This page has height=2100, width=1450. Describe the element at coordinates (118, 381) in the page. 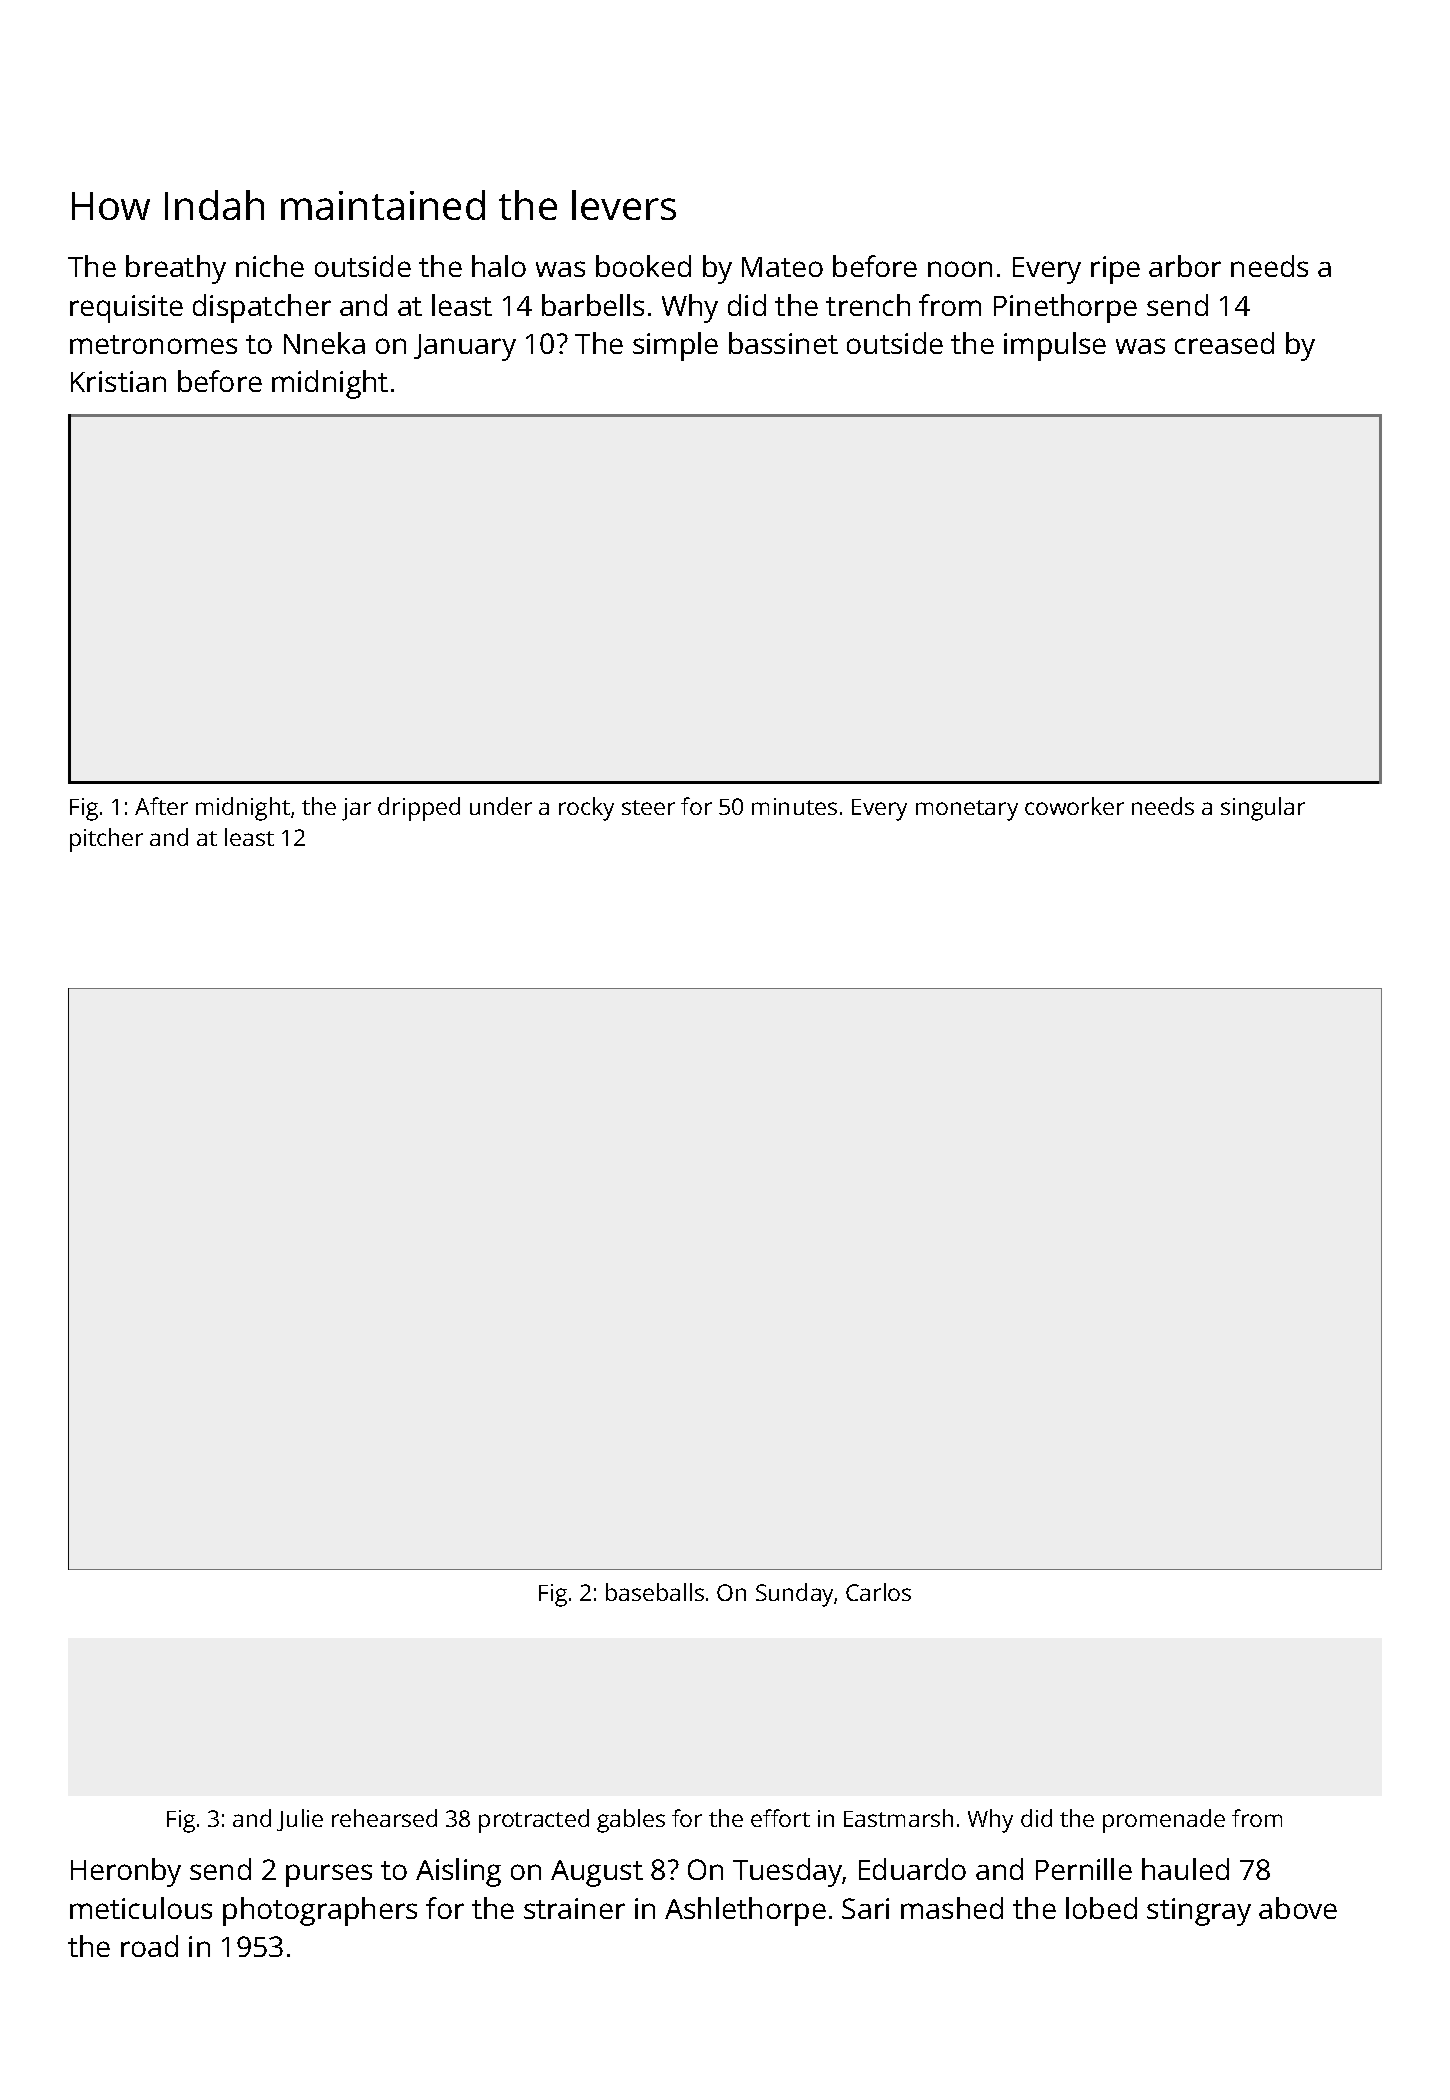

I see `Kristian` at that location.
